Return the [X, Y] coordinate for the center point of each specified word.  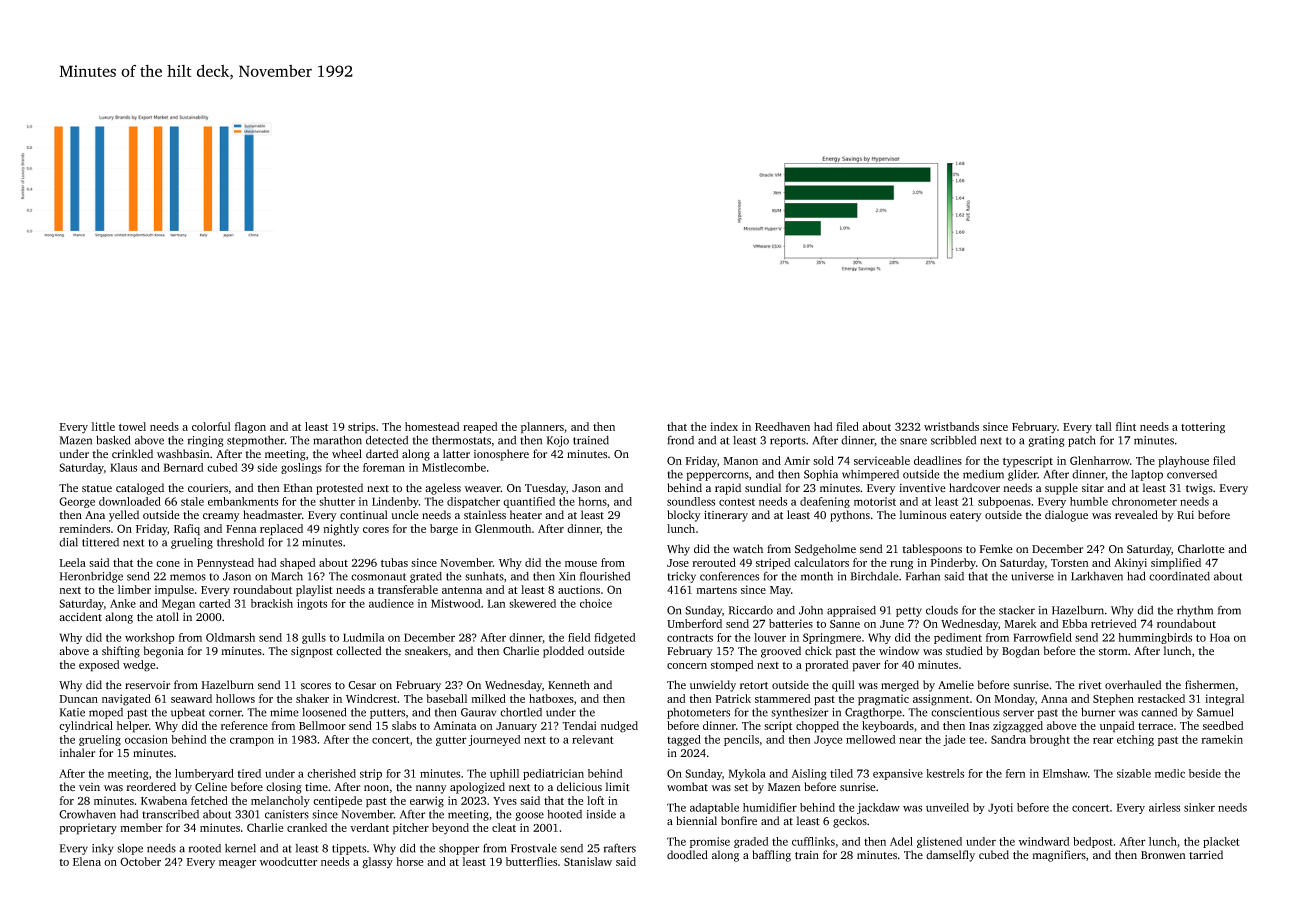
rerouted [714, 562]
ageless [443, 489]
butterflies [531, 861]
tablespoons [932, 550]
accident [80, 617]
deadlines [938, 460]
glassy [377, 863]
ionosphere [501, 455]
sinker [1199, 807]
